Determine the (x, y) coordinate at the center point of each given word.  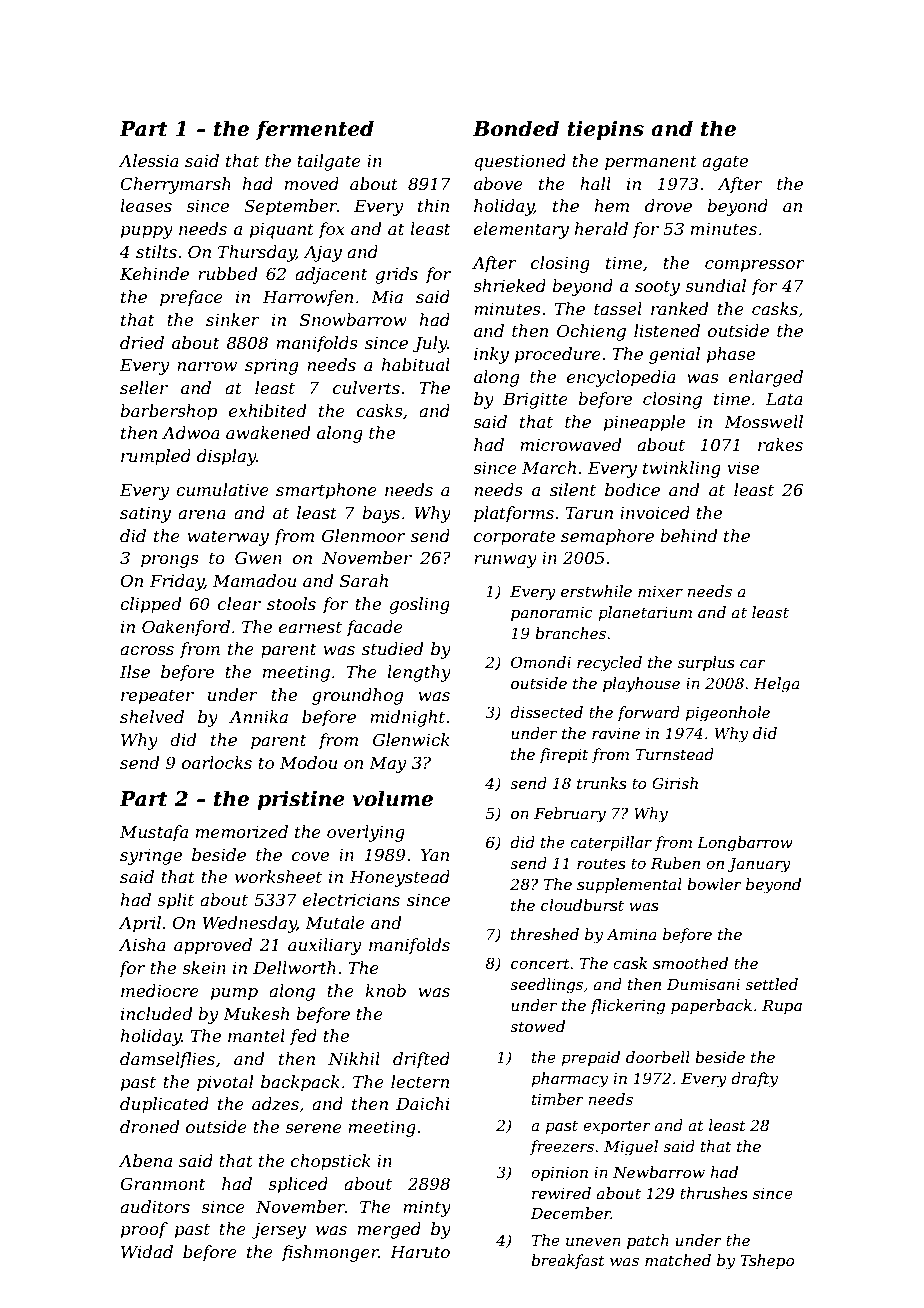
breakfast (568, 1261)
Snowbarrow (353, 319)
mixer (660, 591)
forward (648, 713)
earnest (310, 627)
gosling (419, 605)
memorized (242, 832)
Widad (147, 1251)
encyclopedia (621, 378)
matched (678, 1260)
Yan (435, 855)
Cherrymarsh (175, 185)
